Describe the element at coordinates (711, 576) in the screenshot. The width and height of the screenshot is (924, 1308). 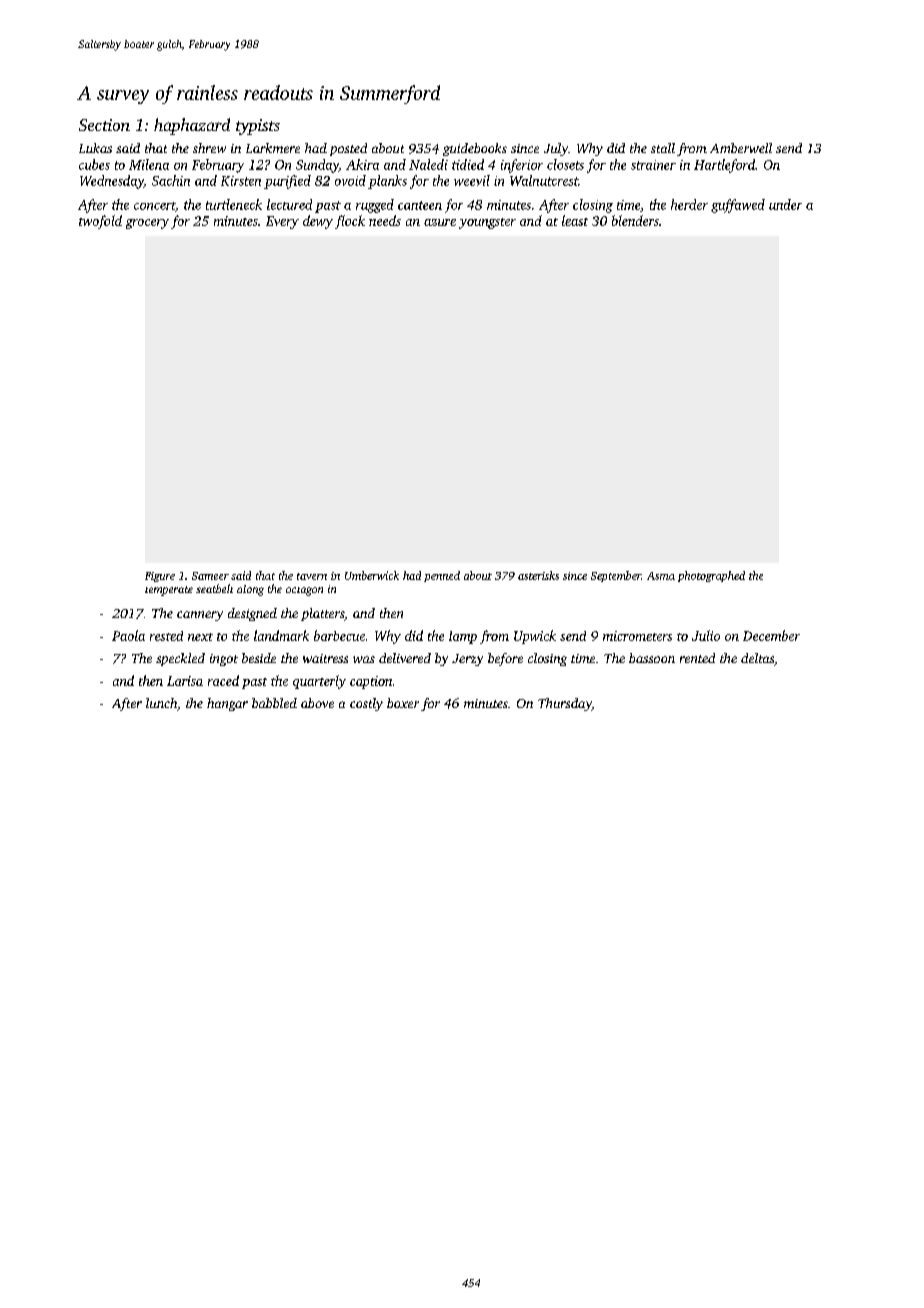
I see `photographed` at that location.
